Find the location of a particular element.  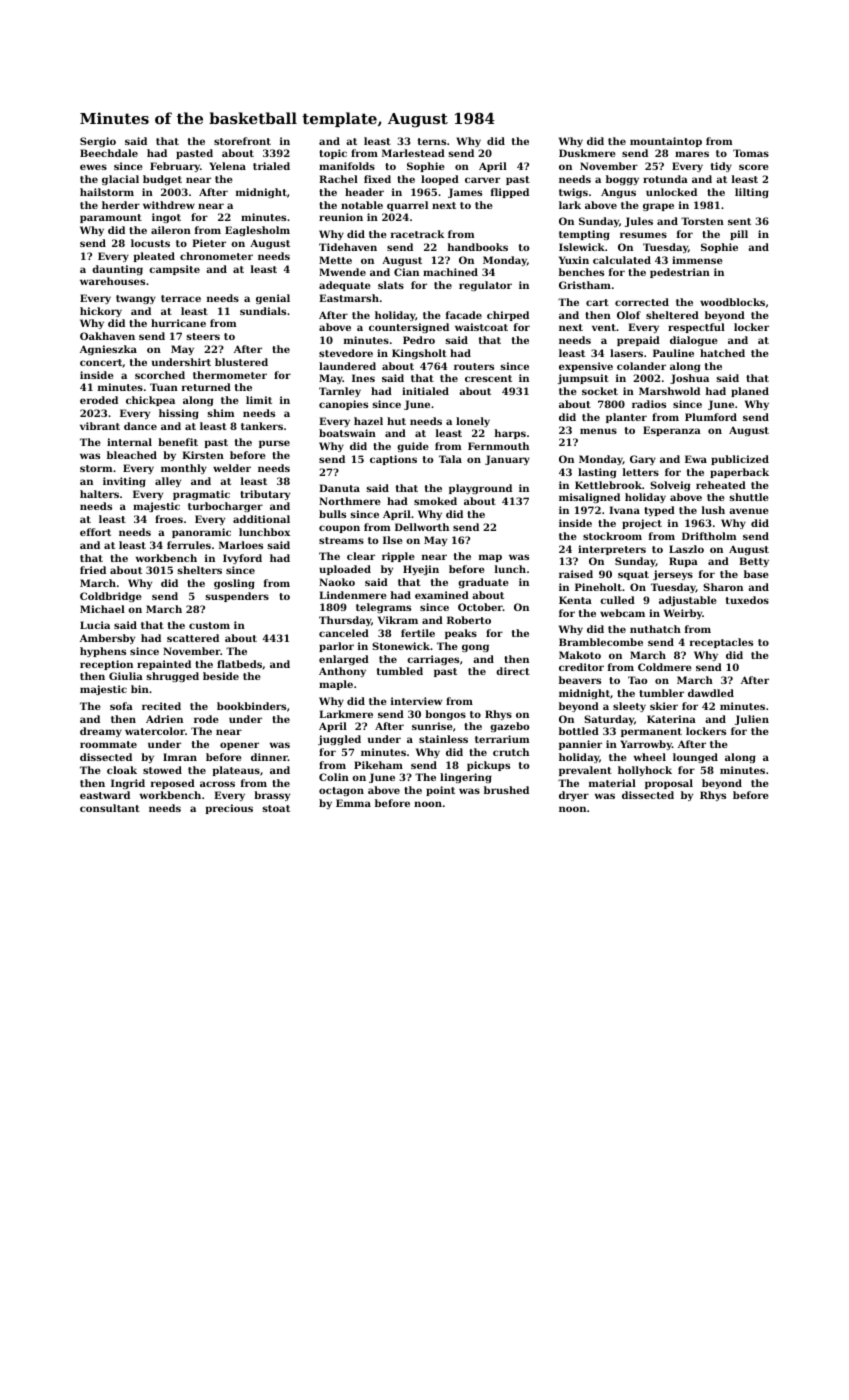

Julien is located at coordinates (752, 720).
